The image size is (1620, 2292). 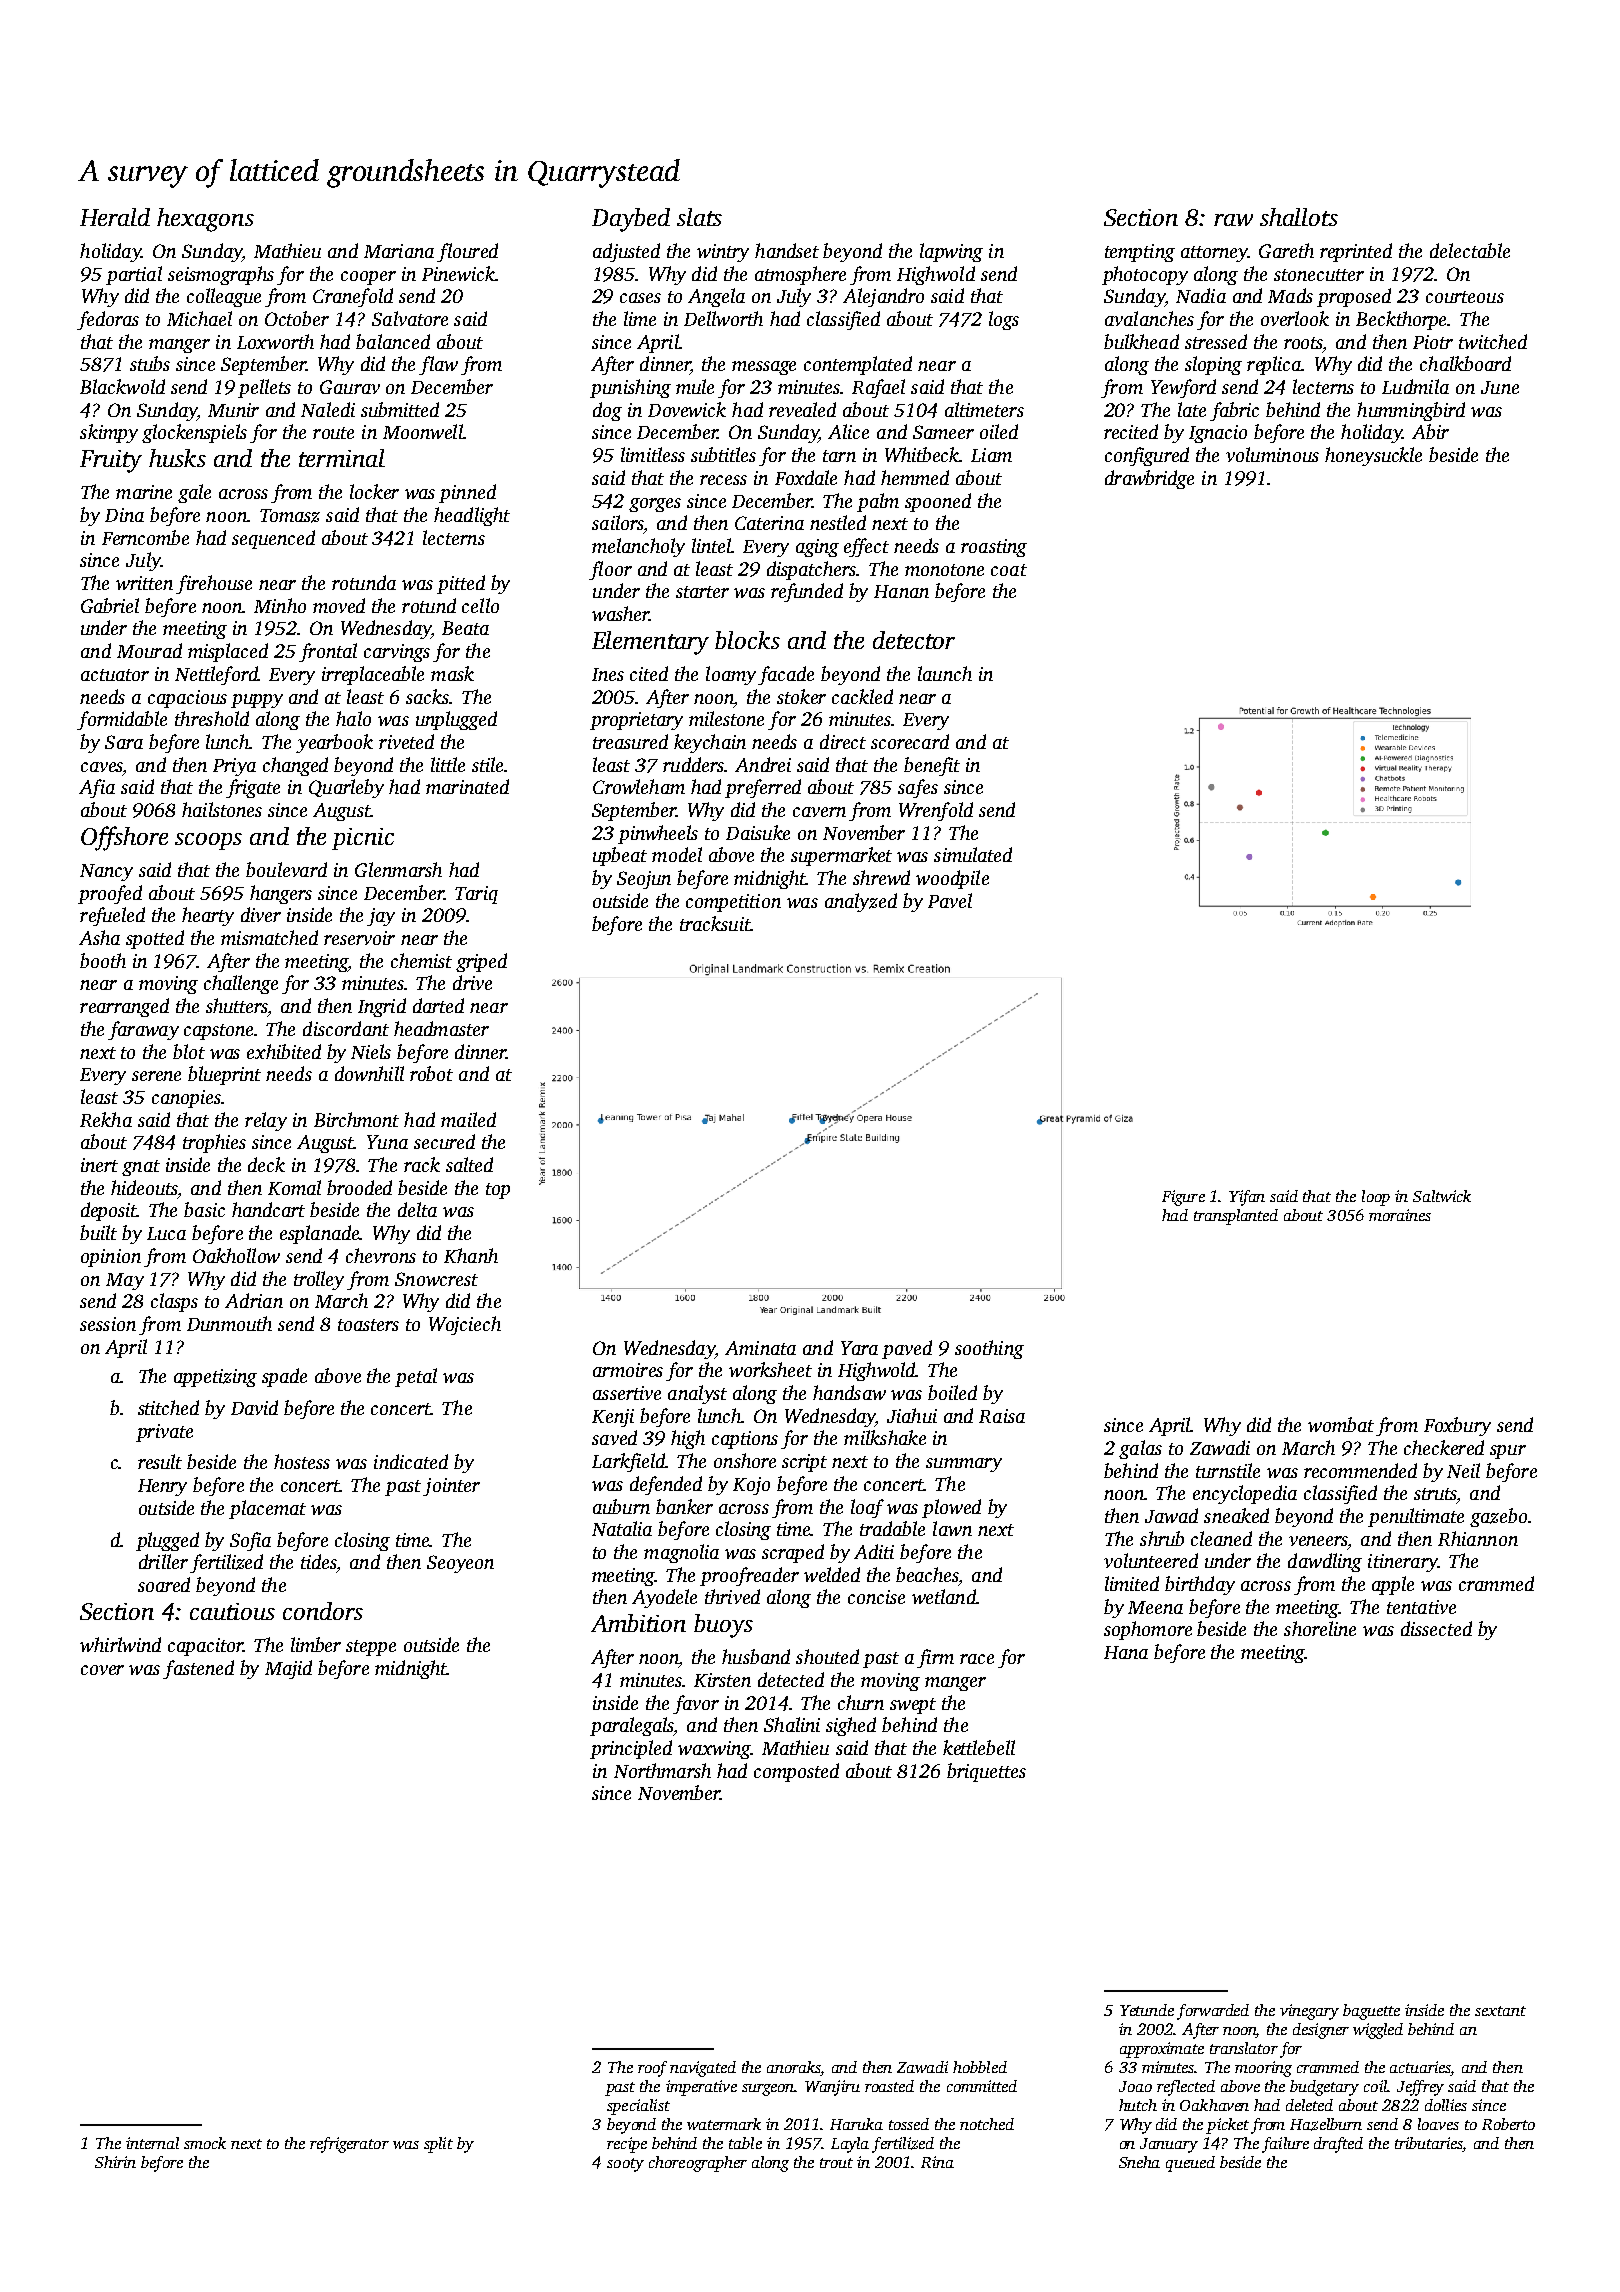 I want to click on fedoras, so click(x=108, y=320).
